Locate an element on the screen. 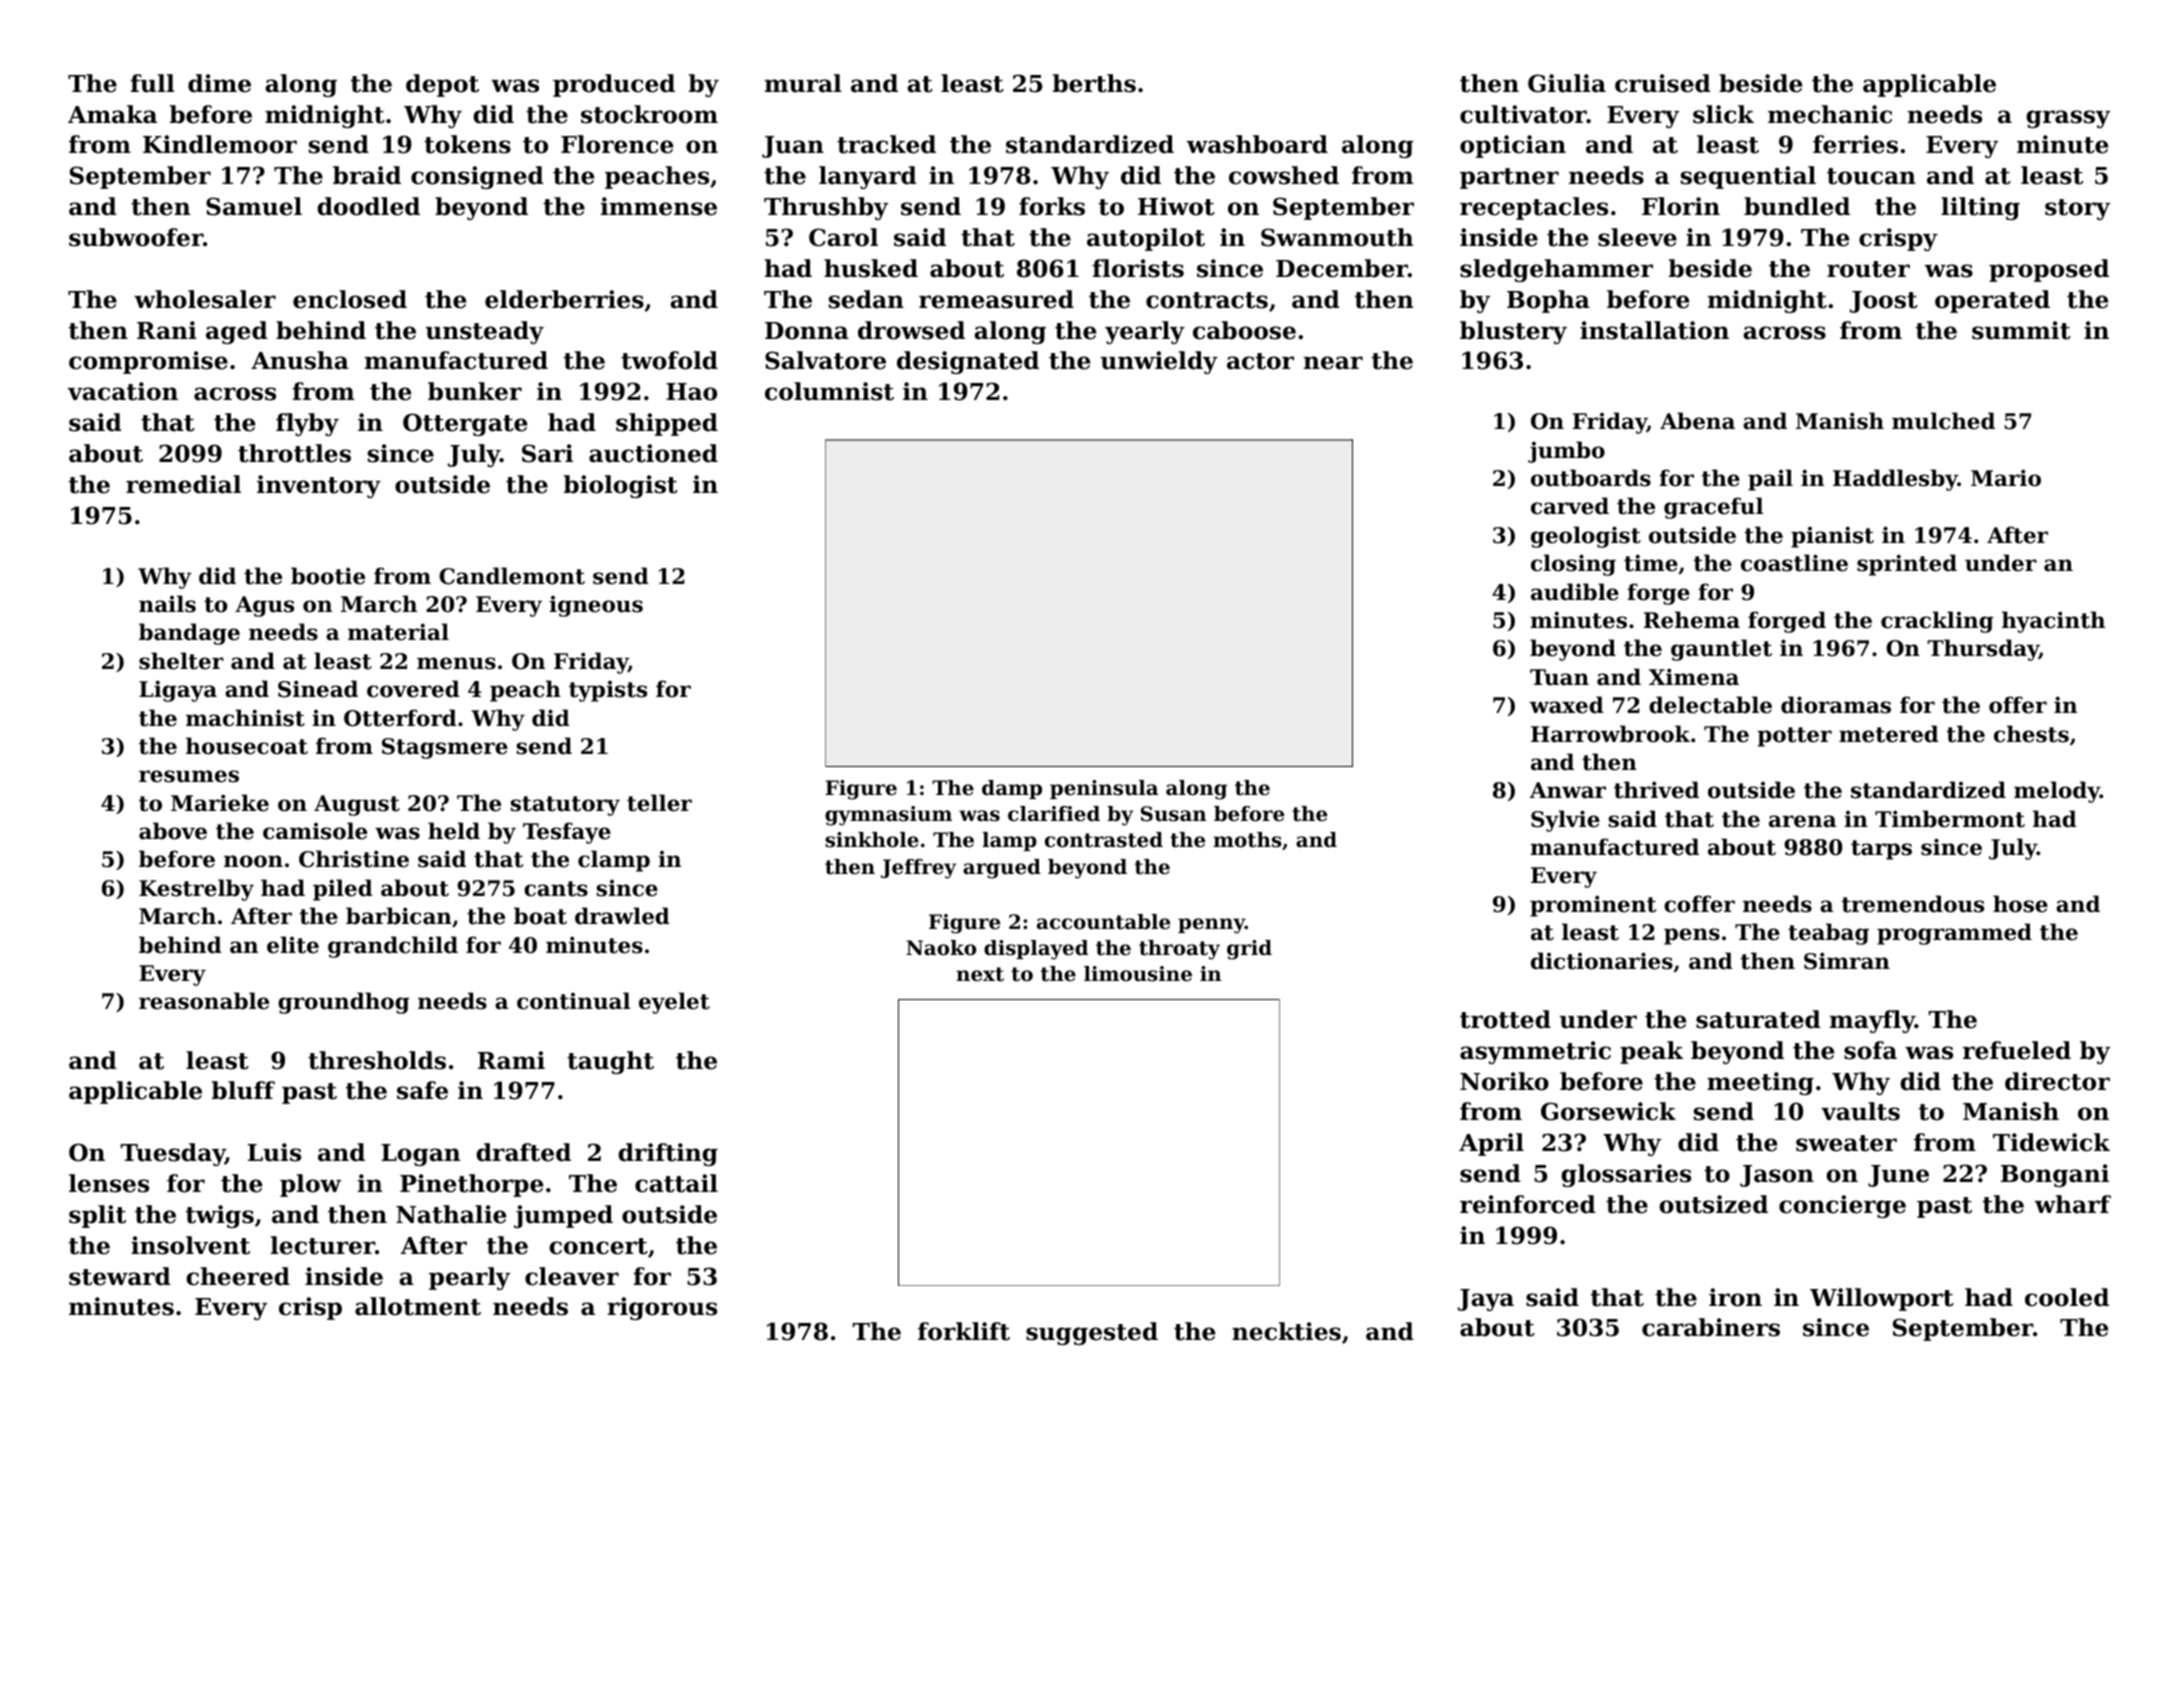 The height and width of the screenshot is (1683, 2178). cruised is located at coordinates (1663, 83).
